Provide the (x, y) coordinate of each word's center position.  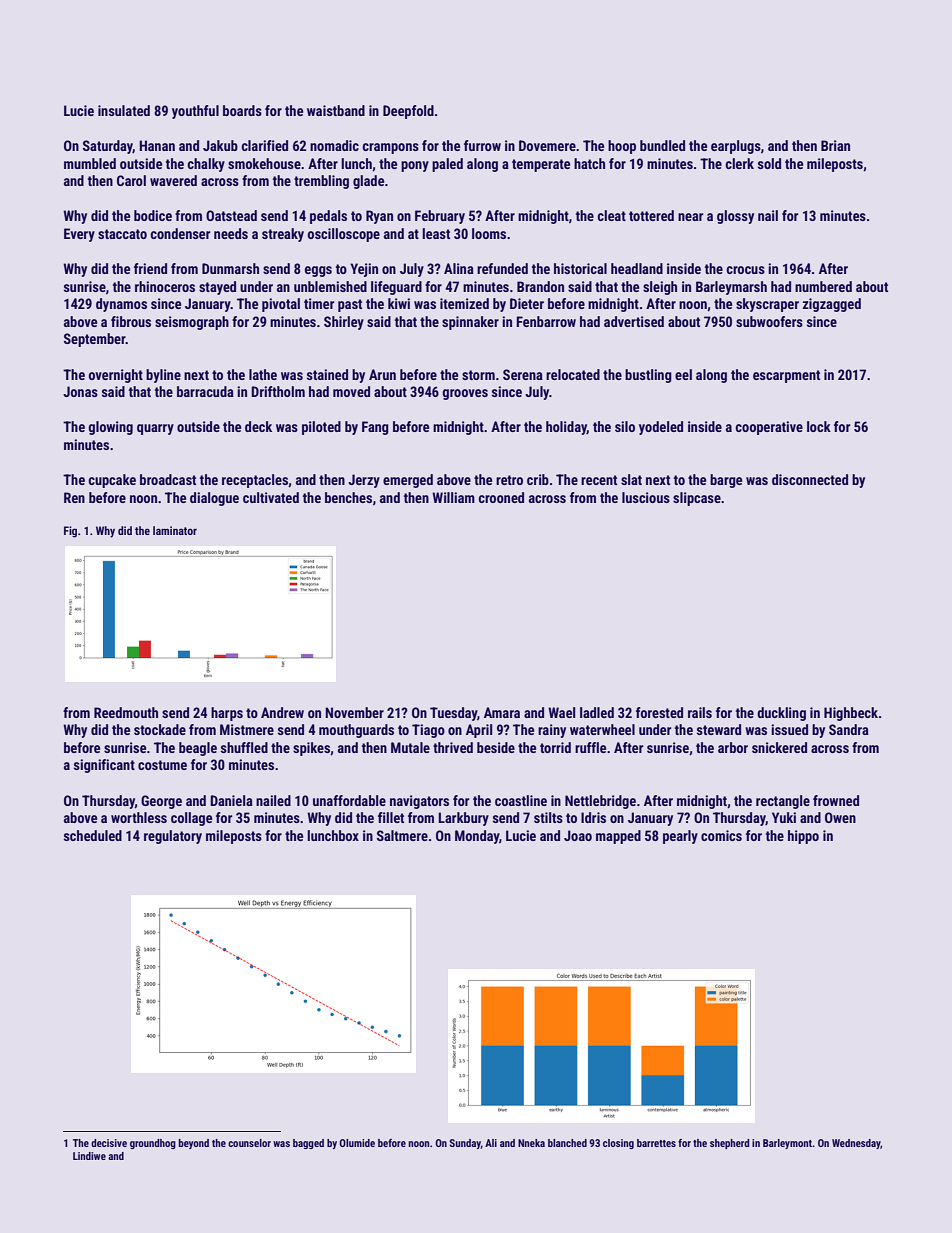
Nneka (531, 1143)
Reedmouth (126, 712)
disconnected (810, 479)
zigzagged (832, 305)
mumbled (90, 163)
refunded (502, 268)
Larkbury (463, 819)
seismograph (192, 323)
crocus (745, 270)
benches (348, 497)
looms (489, 233)
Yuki (784, 817)
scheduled (93, 835)
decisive (109, 1143)
